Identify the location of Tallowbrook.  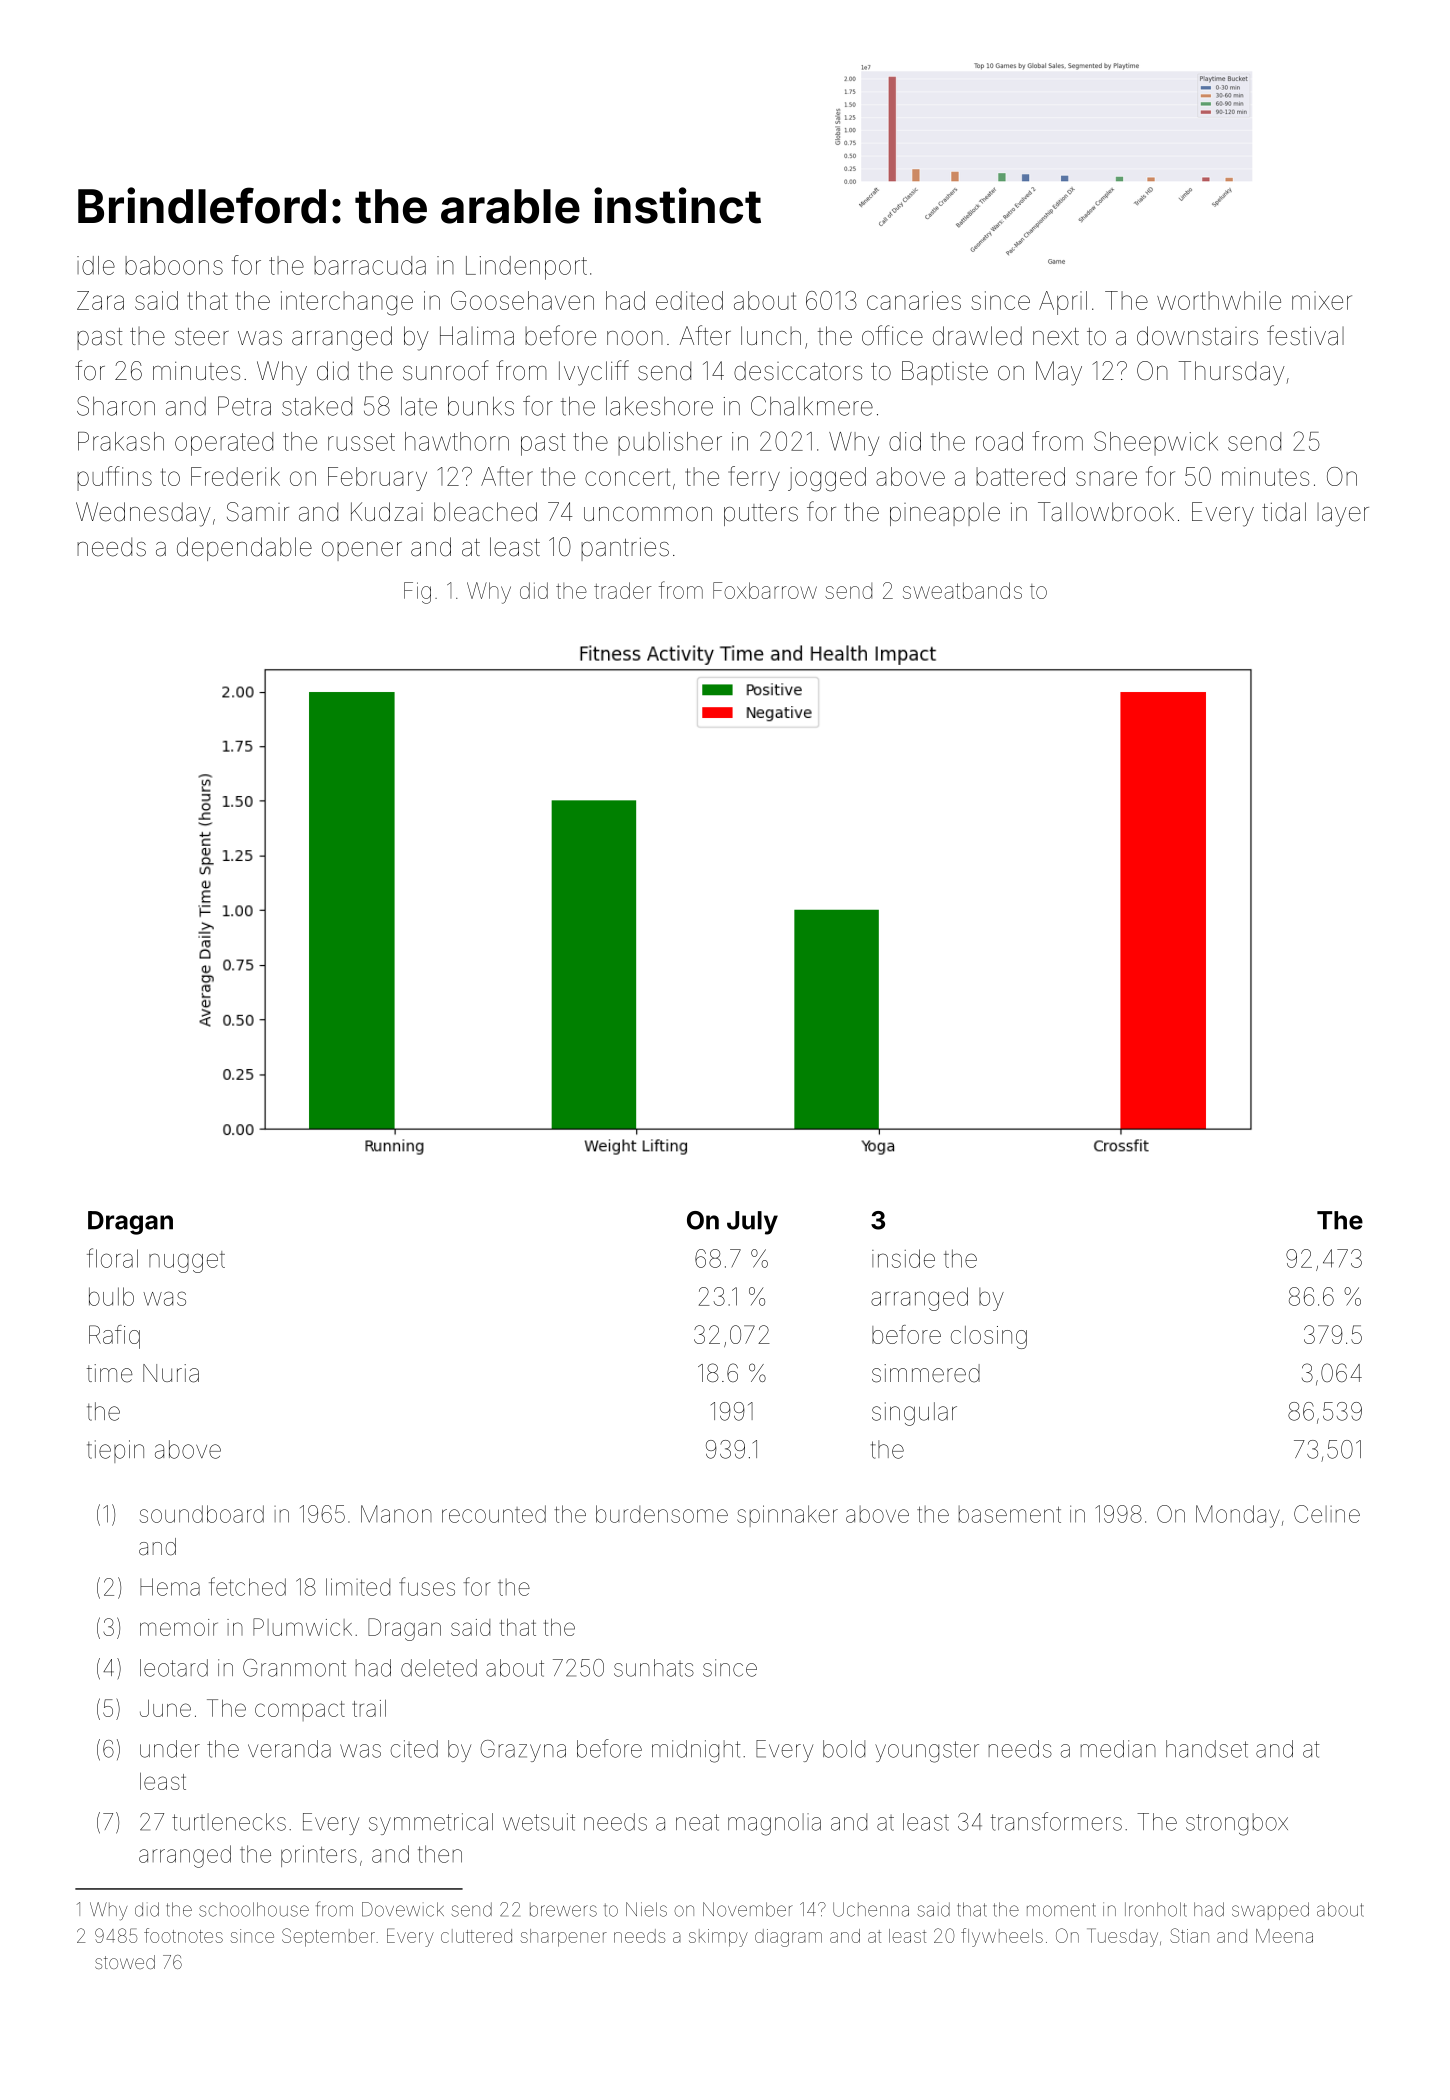
(1106, 512).
